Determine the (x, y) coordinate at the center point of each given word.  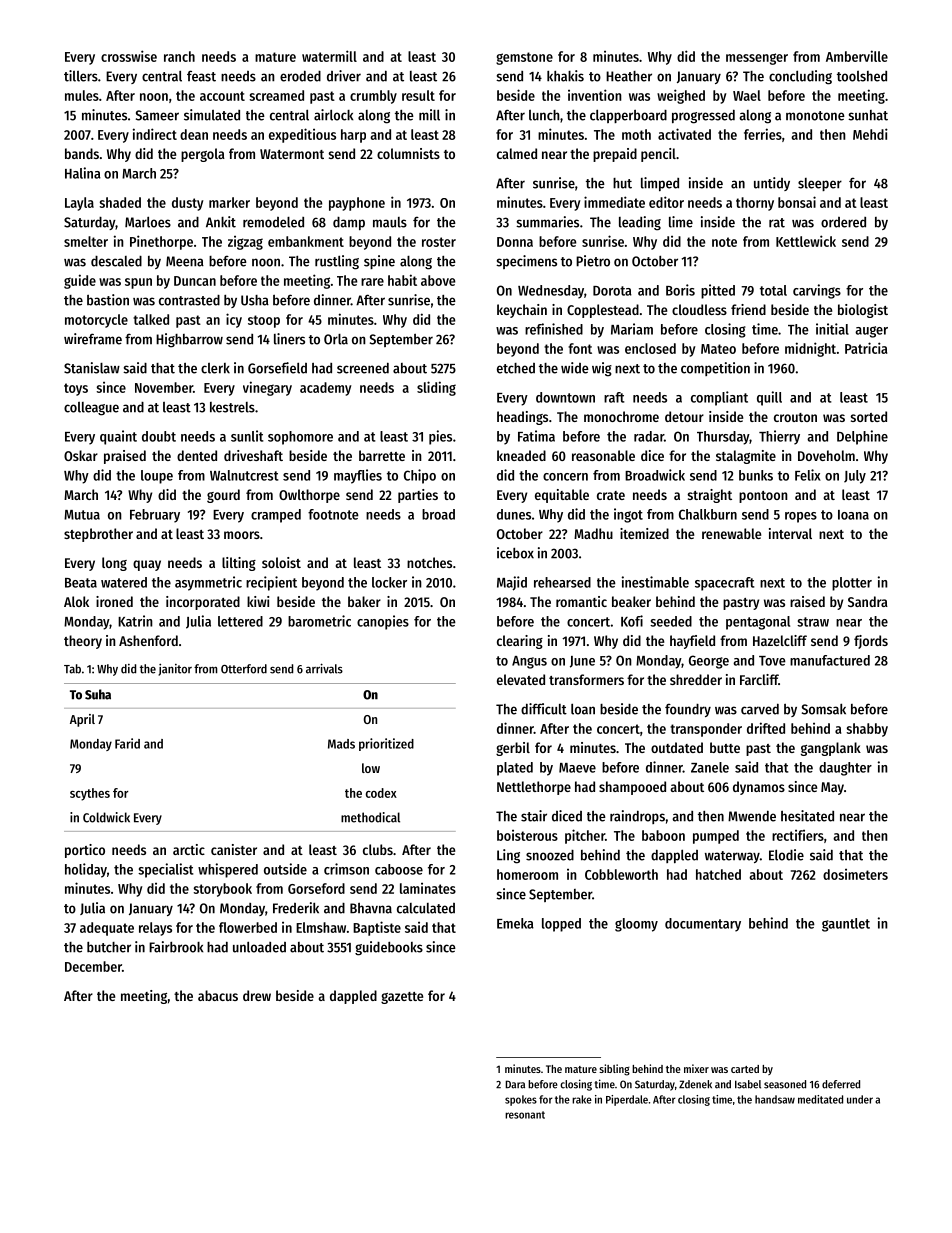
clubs (378, 849)
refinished (554, 329)
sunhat (868, 115)
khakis (565, 76)
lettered (240, 621)
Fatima (536, 436)
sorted (869, 416)
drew (257, 995)
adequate (107, 929)
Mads (341, 744)
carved (760, 709)
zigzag (245, 243)
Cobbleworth (621, 874)
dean (194, 134)
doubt (159, 436)
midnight (810, 349)
